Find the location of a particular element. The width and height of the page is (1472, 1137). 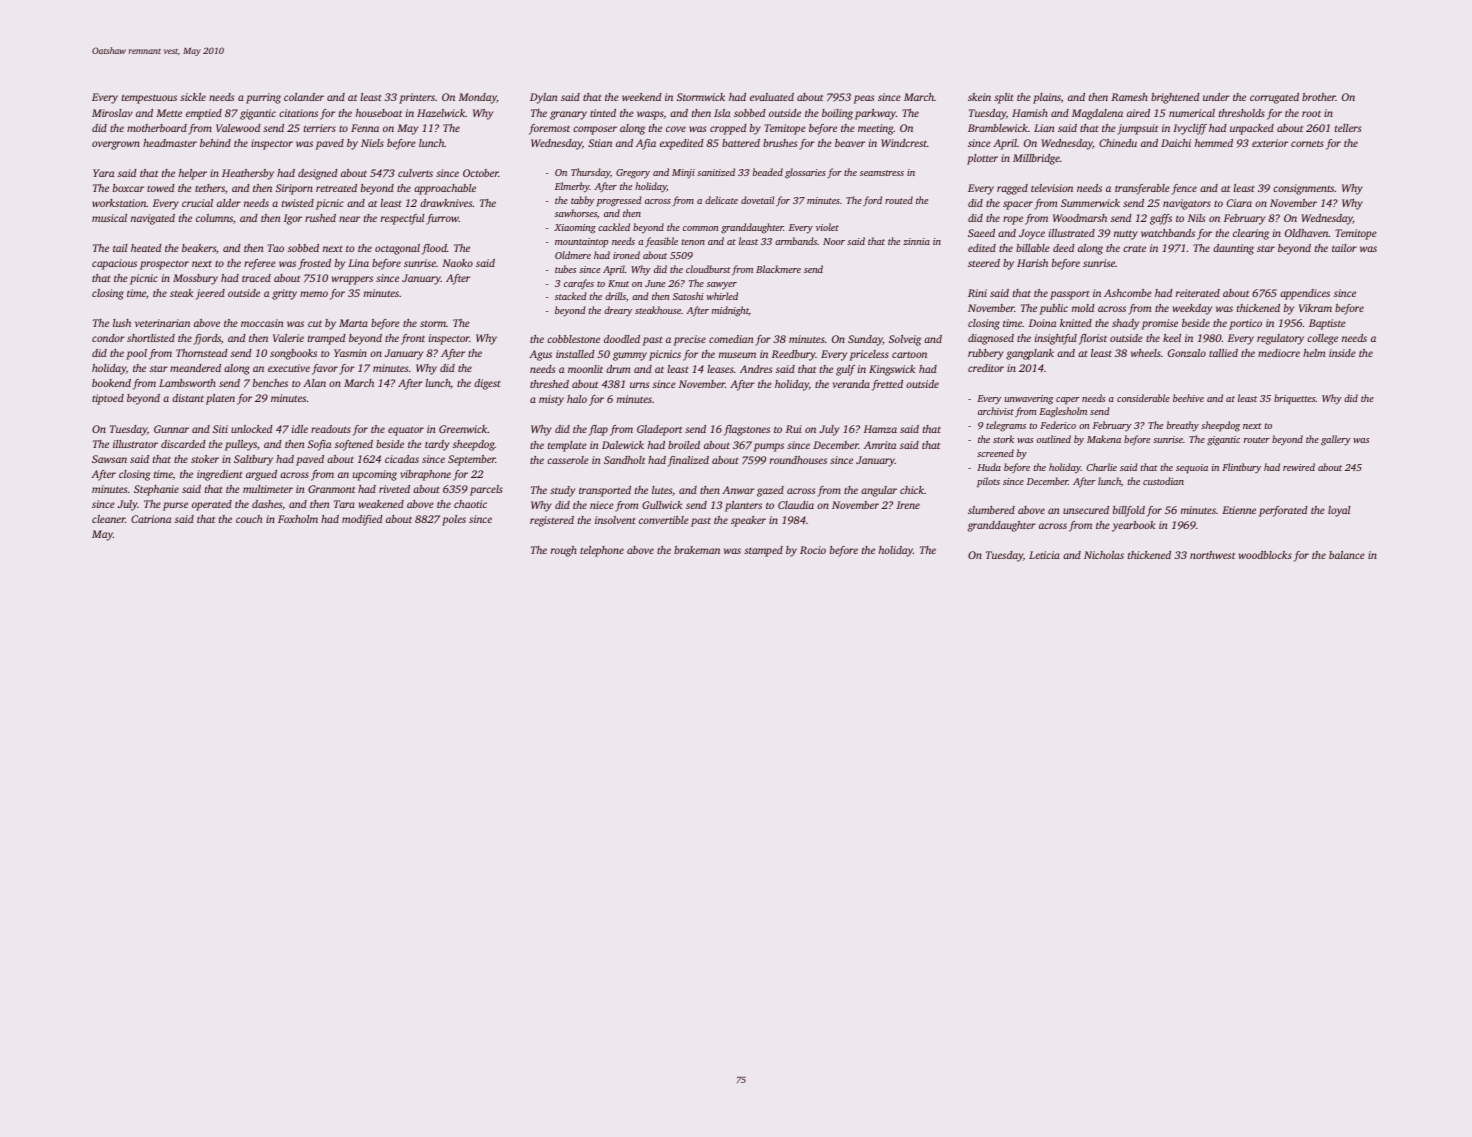

jeered is located at coordinates (210, 294).
